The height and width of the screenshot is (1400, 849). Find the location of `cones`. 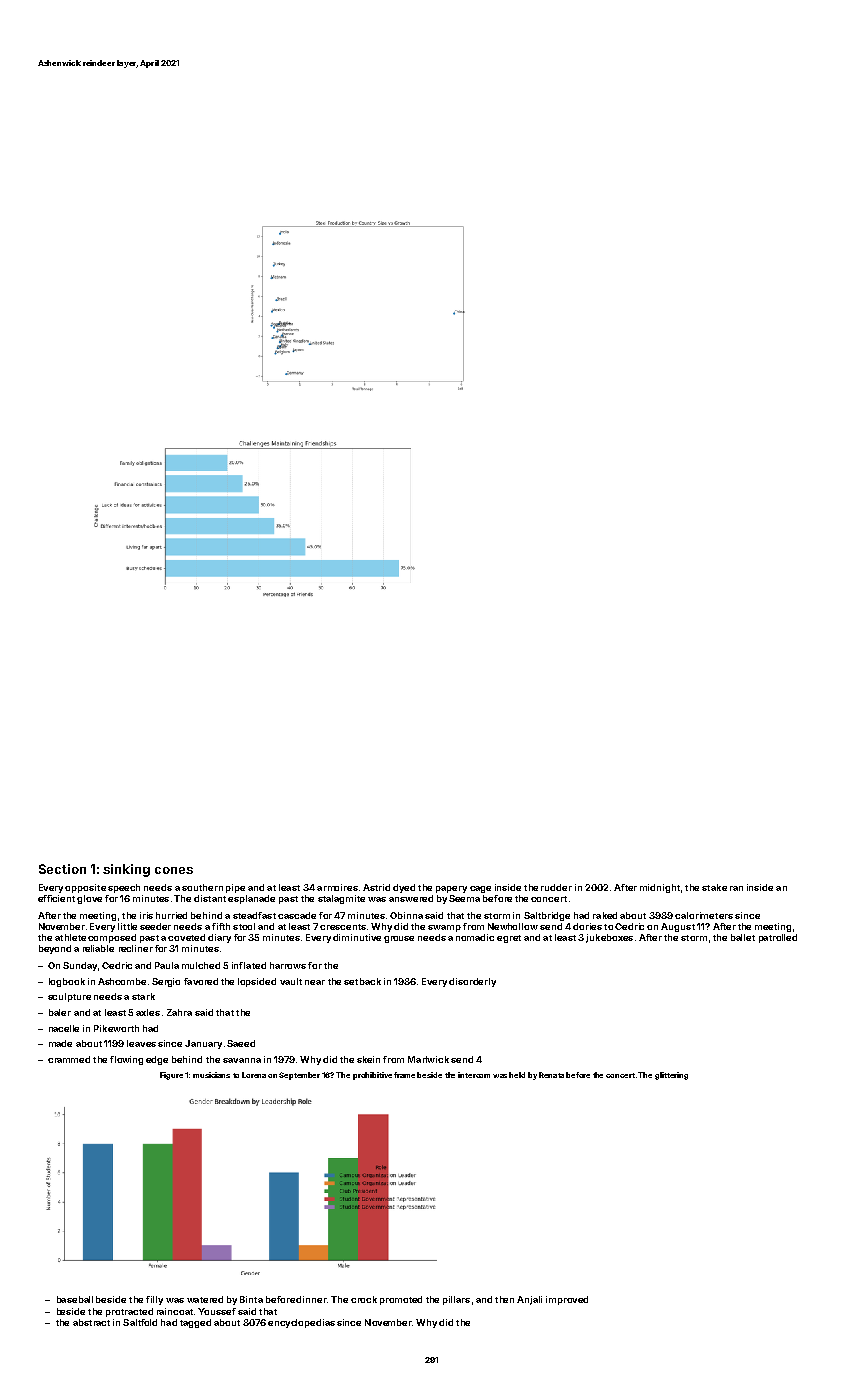

cones is located at coordinates (174, 870).
